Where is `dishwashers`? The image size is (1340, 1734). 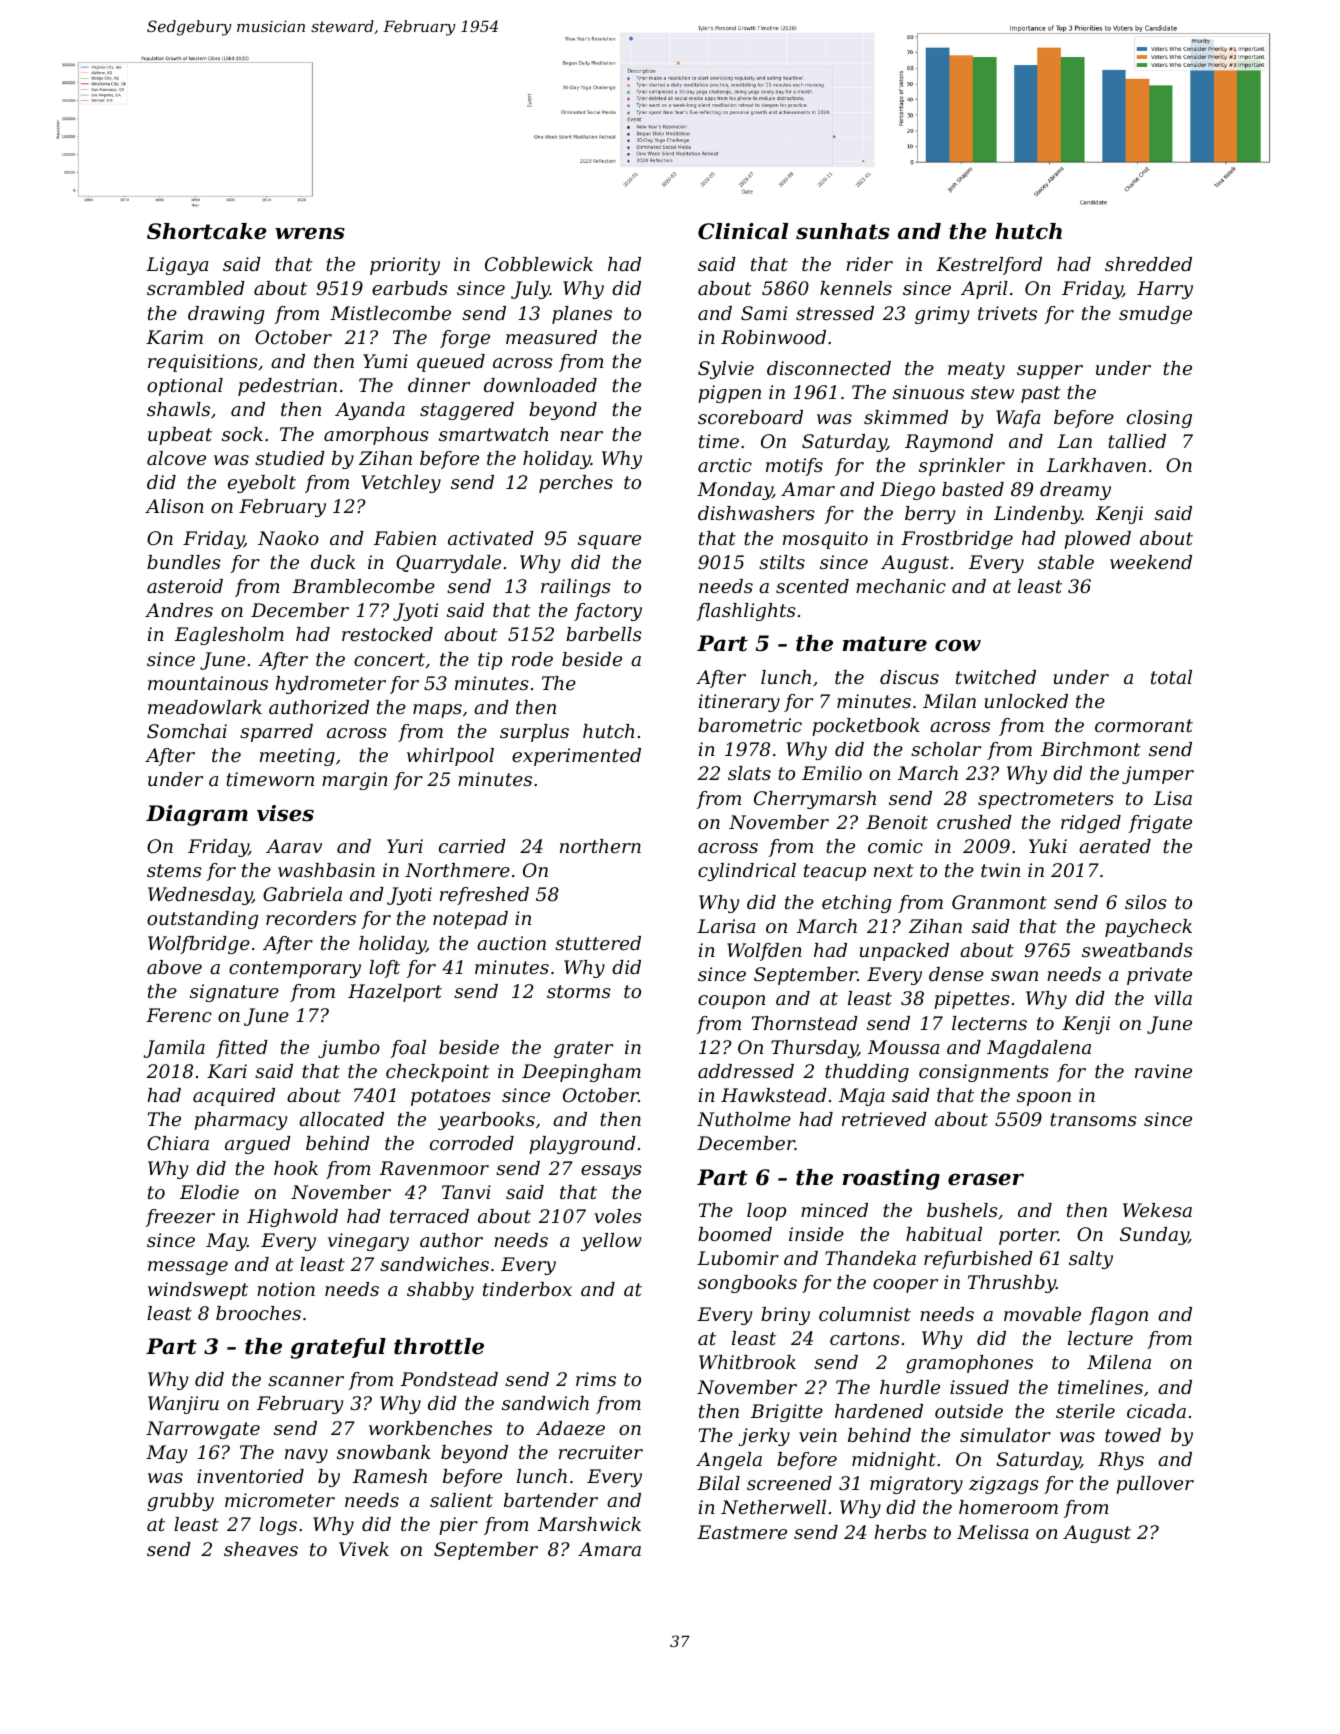 dishwashers is located at coordinates (756, 513).
